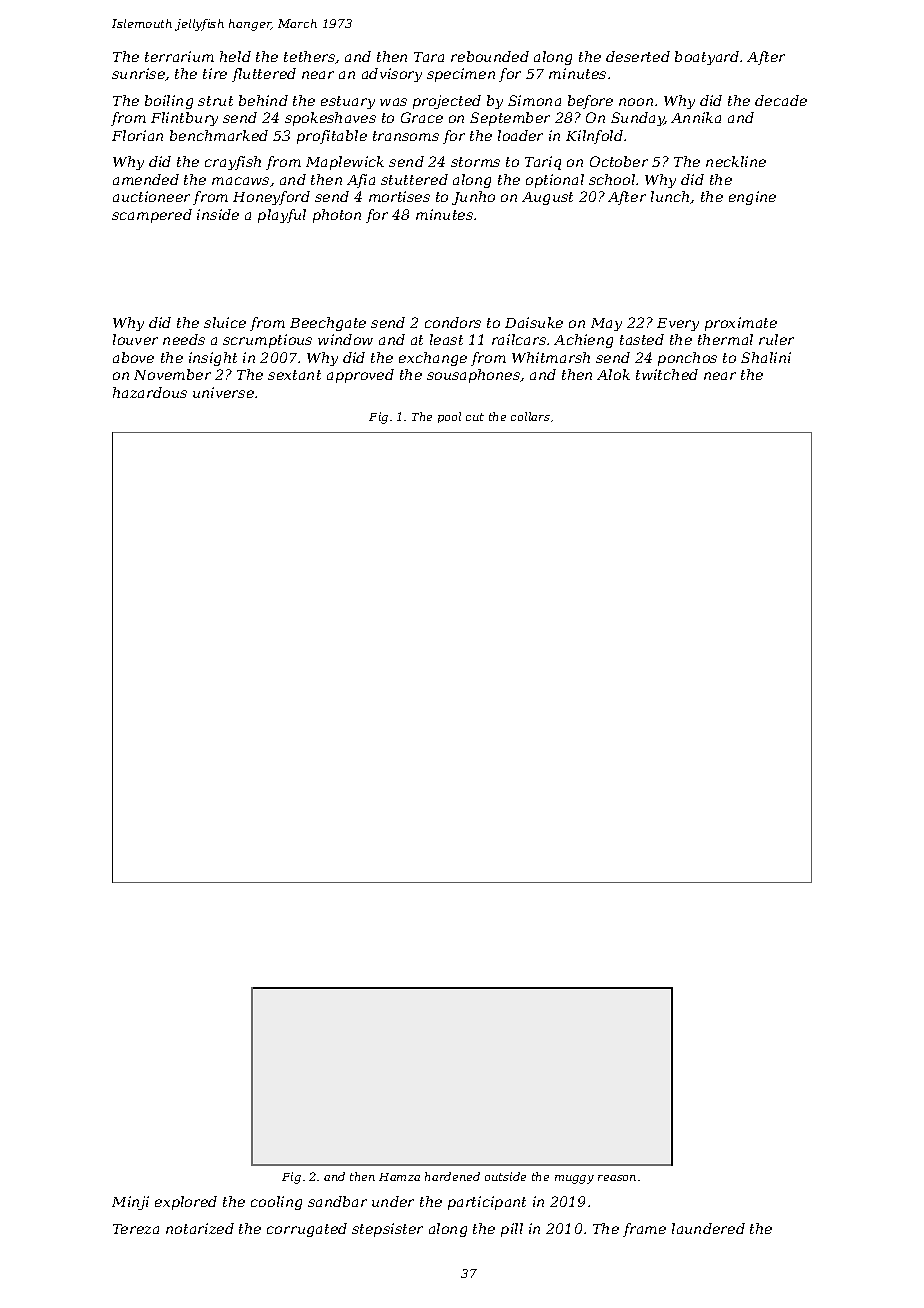 The width and height of the screenshot is (924, 1308). I want to click on explored, so click(186, 1203).
